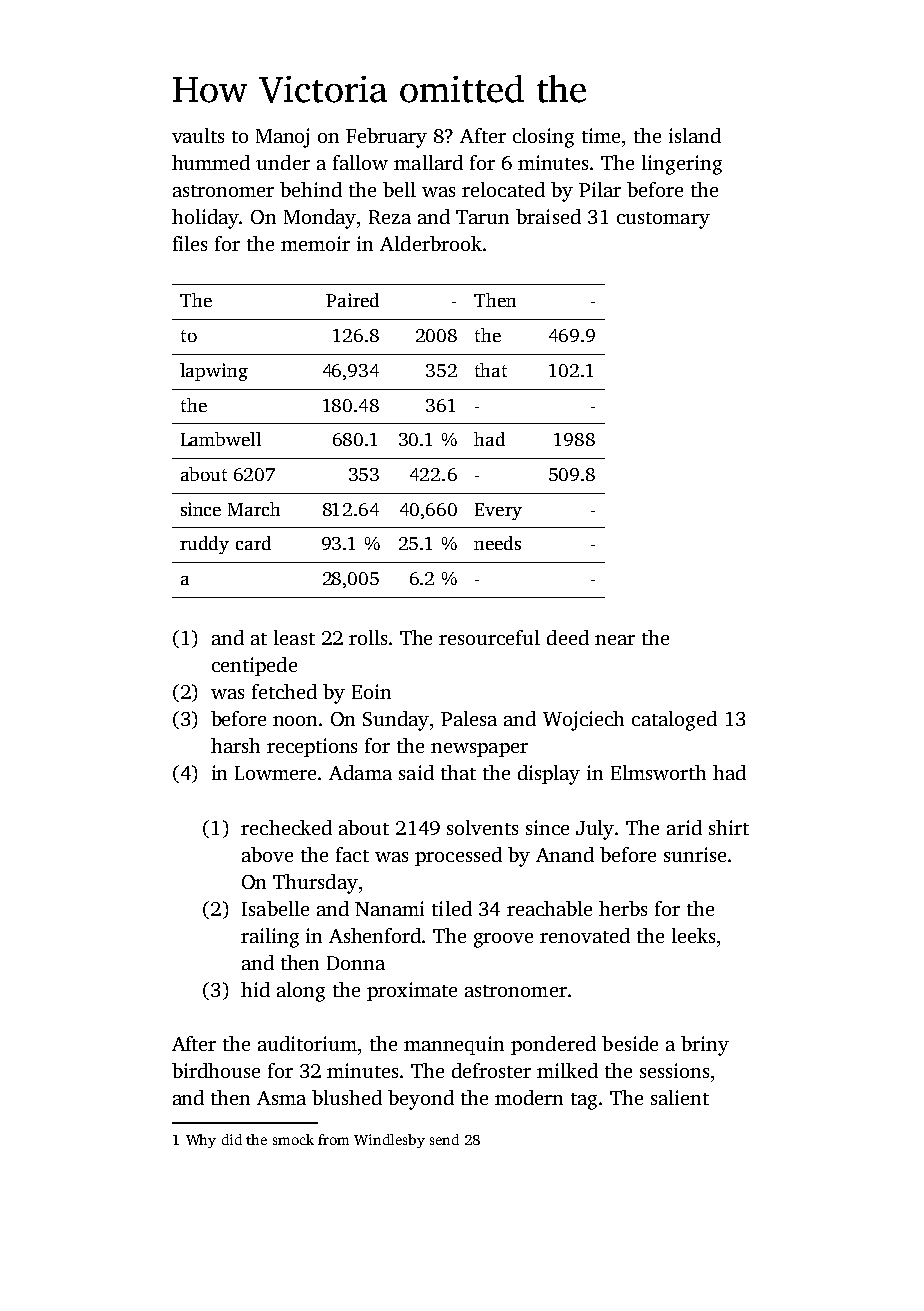 The width and height of the document is (924, 1311). What do you see at coordinates (497, 543) in the document?
I see `needs` at bounding box center [497, 543].
